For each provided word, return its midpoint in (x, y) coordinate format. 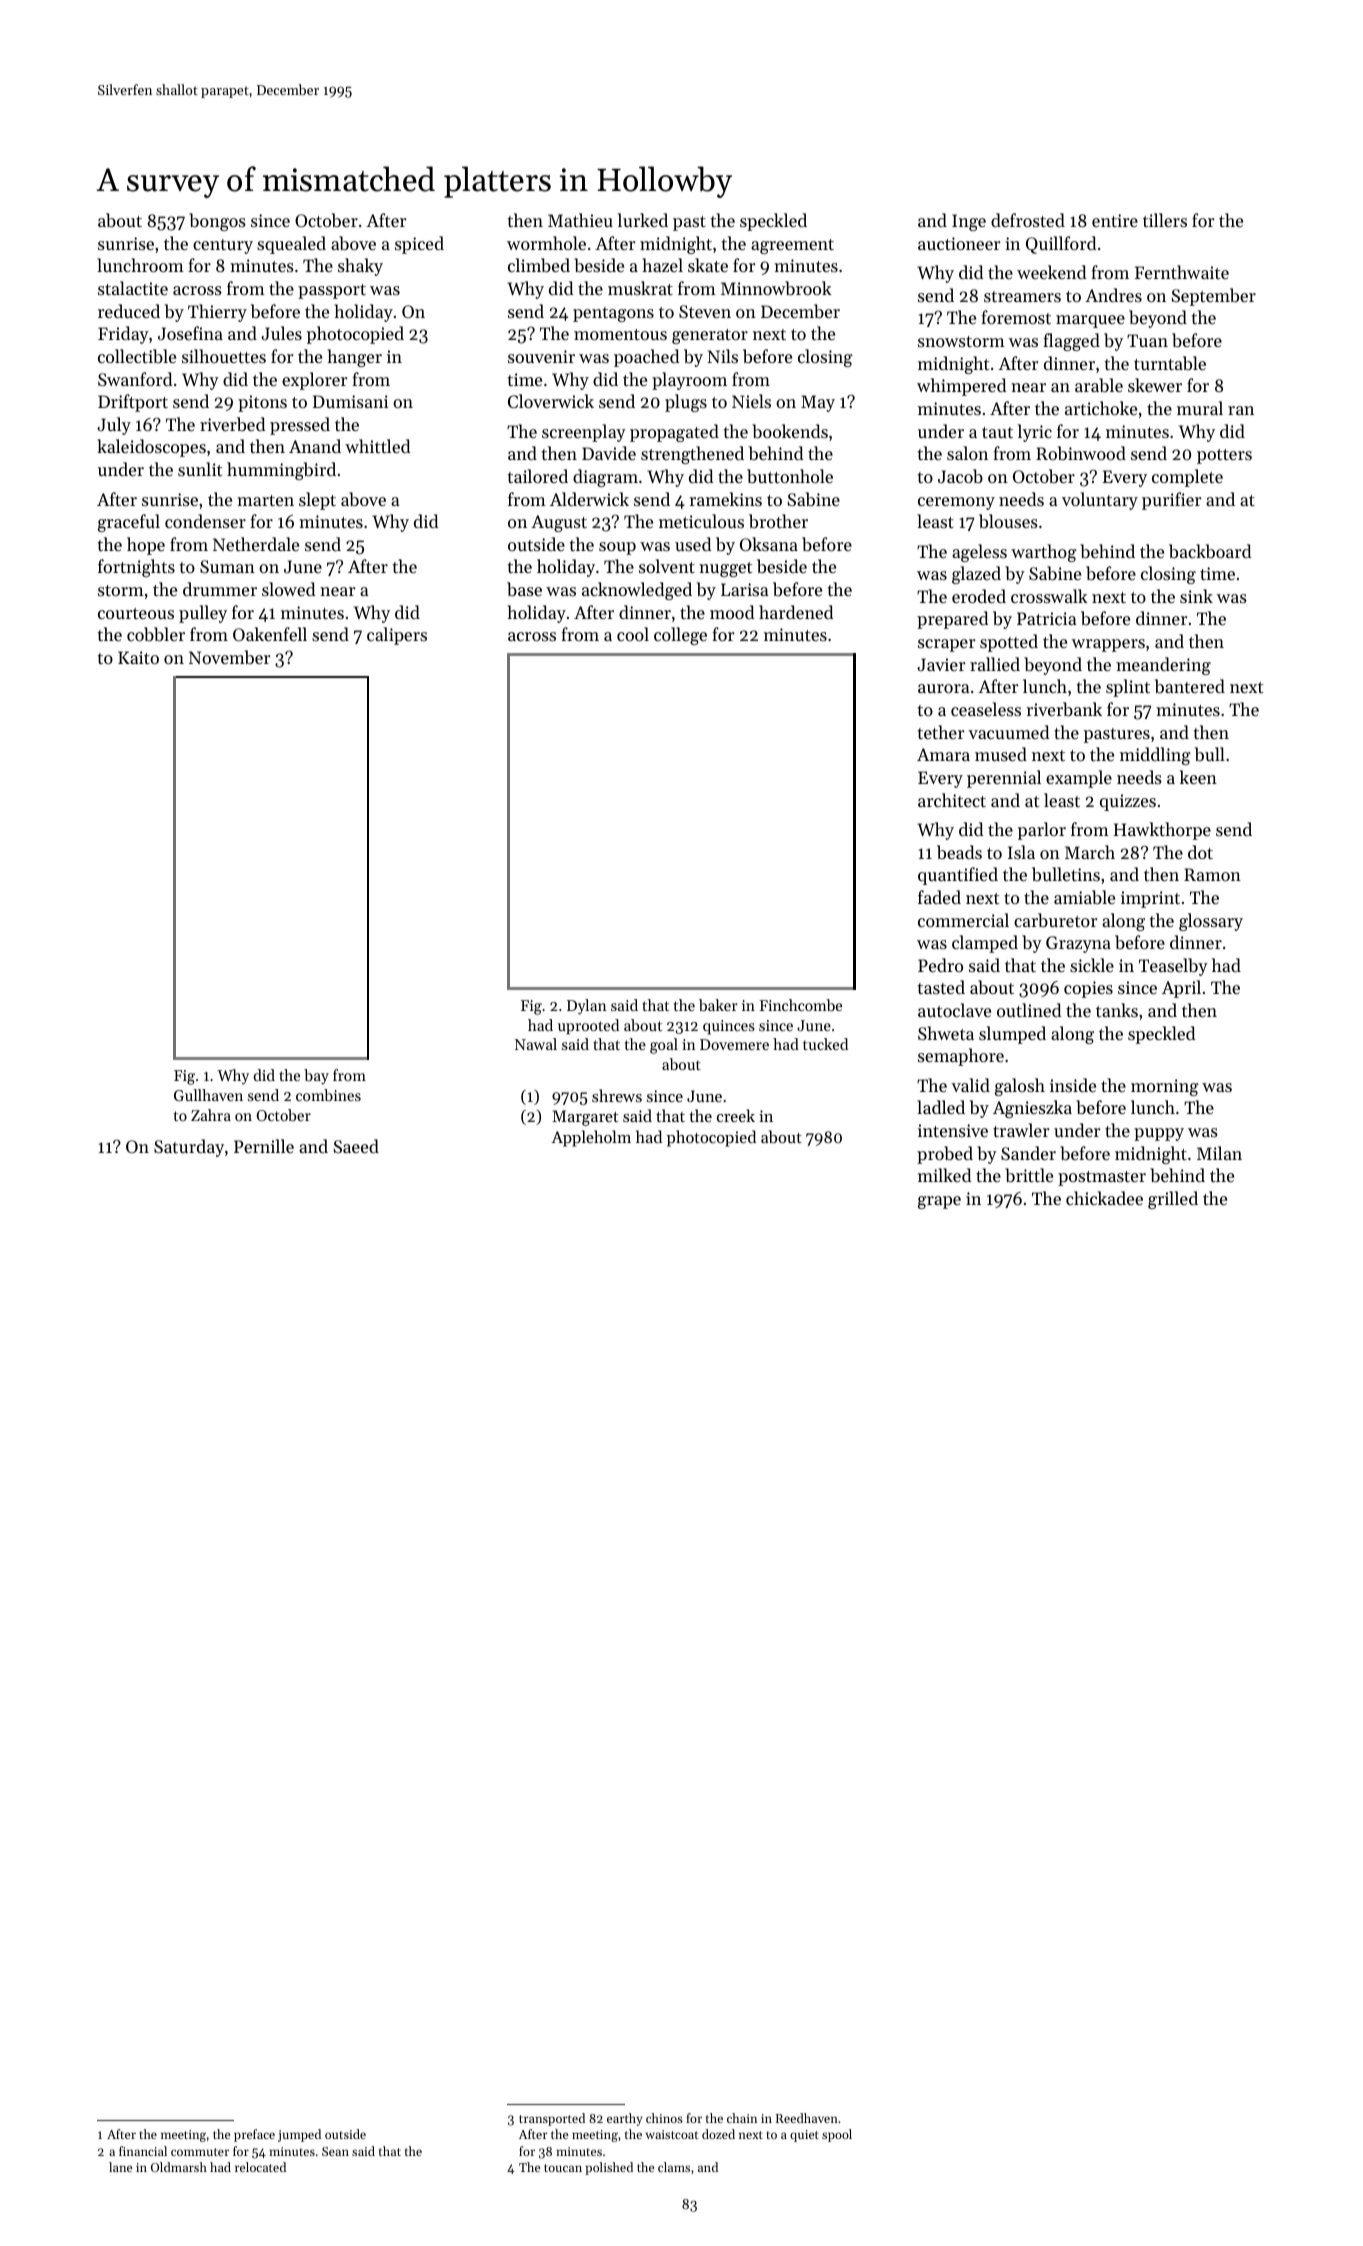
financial (143, 2151)
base (524, 589)
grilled (1173, 1200)
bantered (1190, 686)
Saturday (189, 1148)
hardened (796, 612)
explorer (315, 381)
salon (967, 453)
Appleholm (591, 1138)
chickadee (1104, 1198)
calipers (397, 636)
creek (736, 1115)
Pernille (264, 1146)
